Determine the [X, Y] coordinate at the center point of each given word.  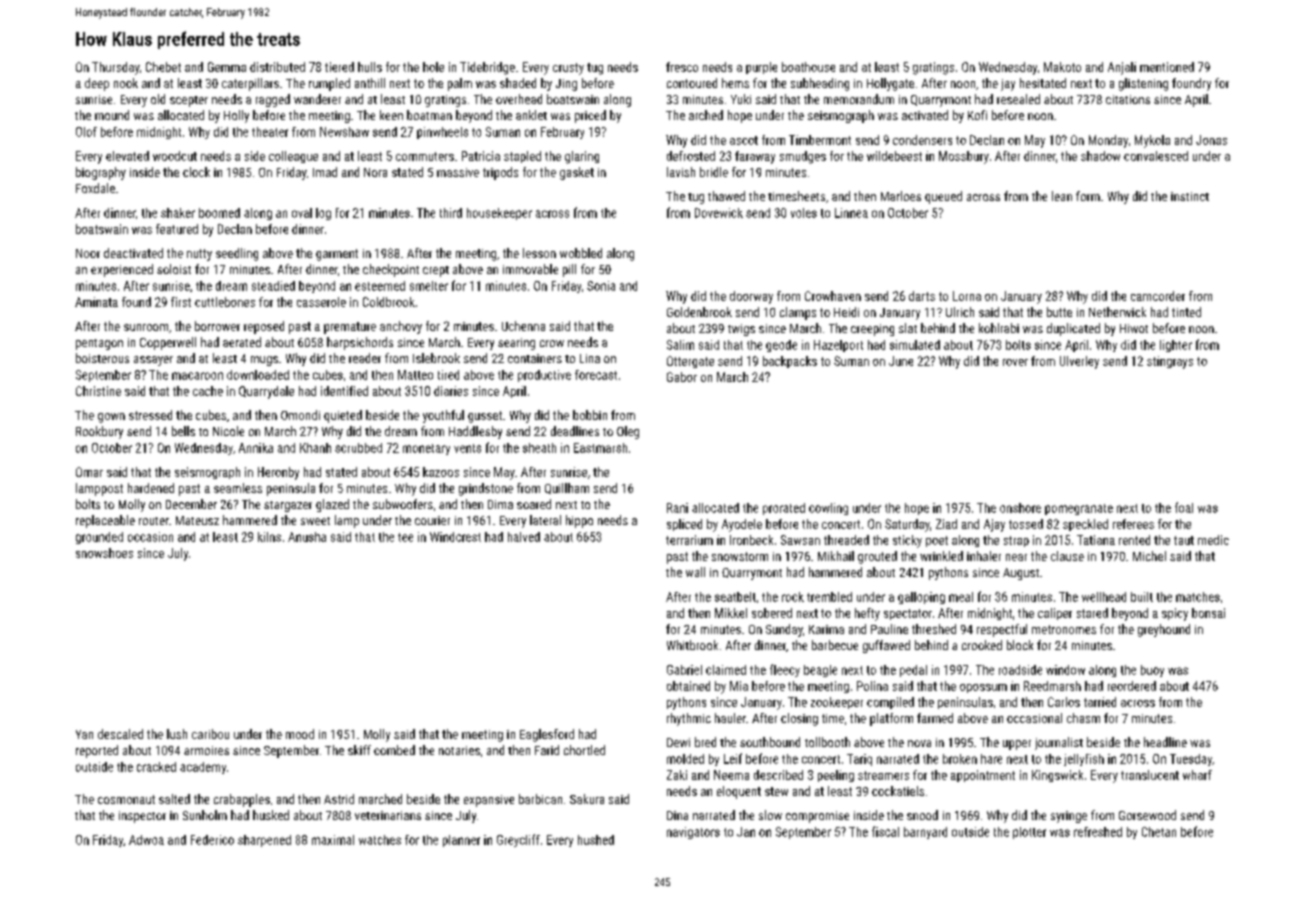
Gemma [227, 67]
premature [350, 328]
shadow [1100, 156]
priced [590, 116]
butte [1059, 312]
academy [203, 768]
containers [535, 358]
